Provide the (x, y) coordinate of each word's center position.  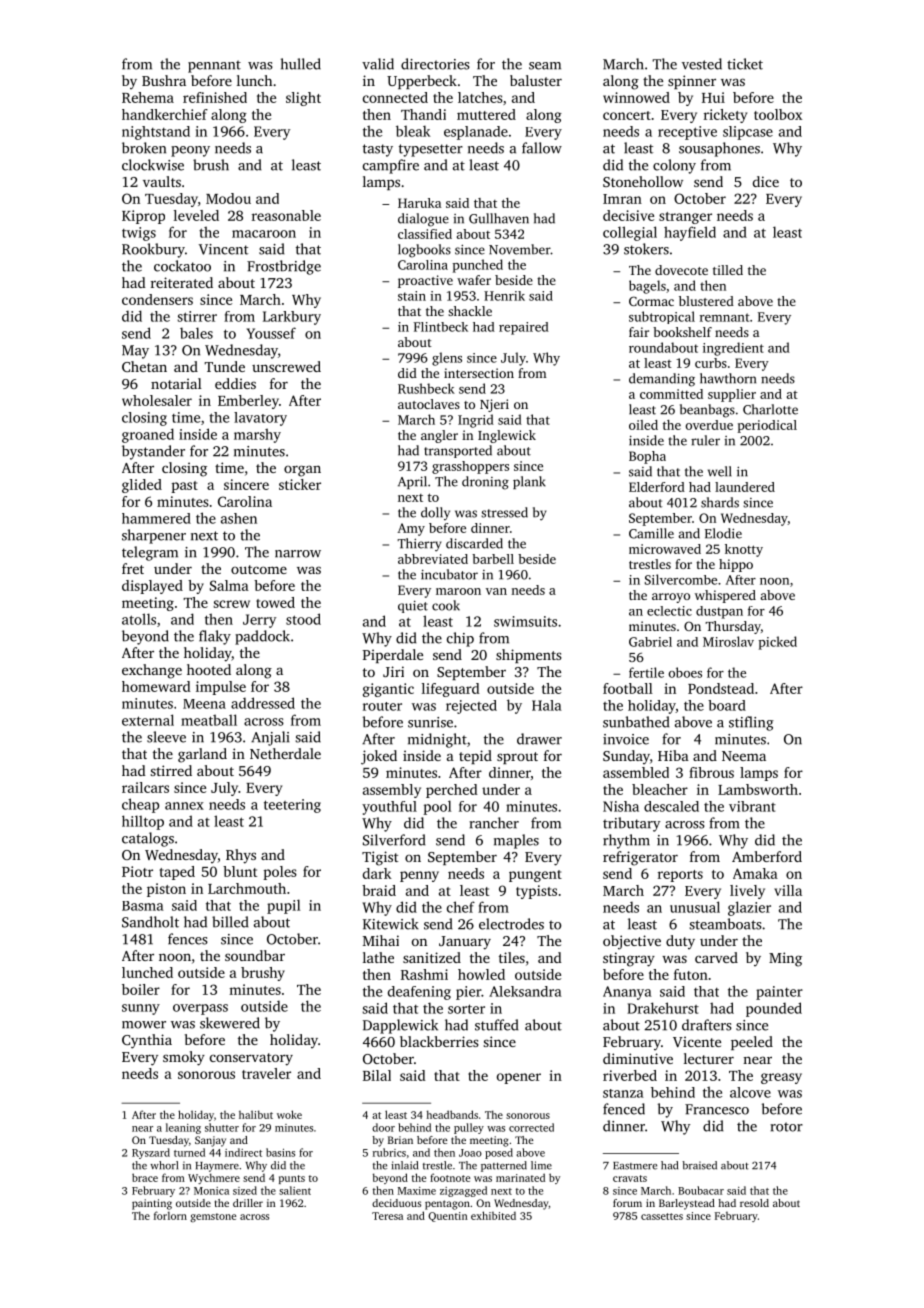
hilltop (143, 822)
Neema (744, 756)
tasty (378, 150)
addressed (263, 703)
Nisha (621, 806)
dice (766, 181)
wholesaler (157, 400)
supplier (732, 395)
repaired (524, 328)
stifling (751, 723)
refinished (215, 97)
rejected (471, 707)
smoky (184, 1058)
